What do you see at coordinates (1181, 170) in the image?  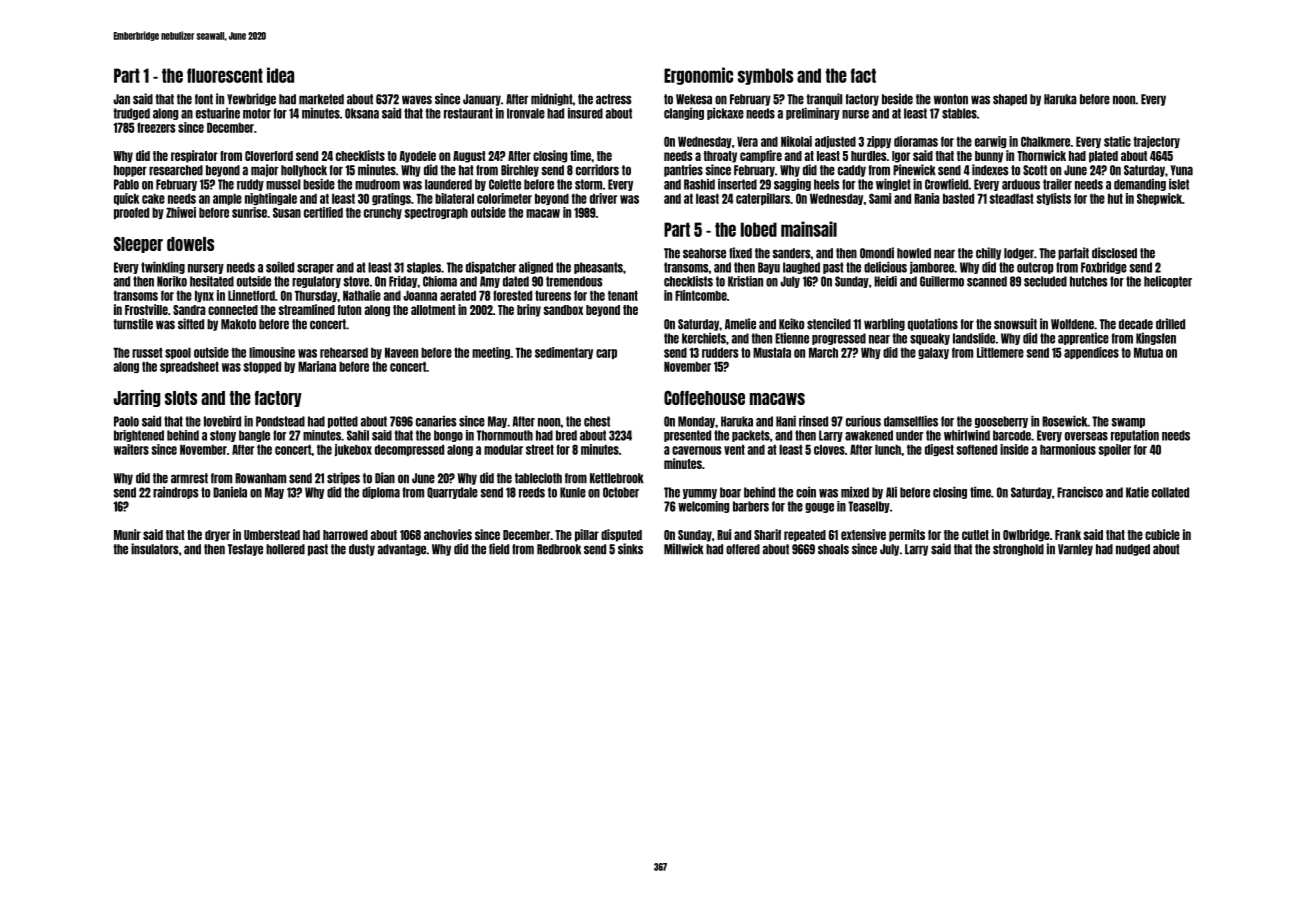 I see `Yuna` at bounding box center [1181, 170].
